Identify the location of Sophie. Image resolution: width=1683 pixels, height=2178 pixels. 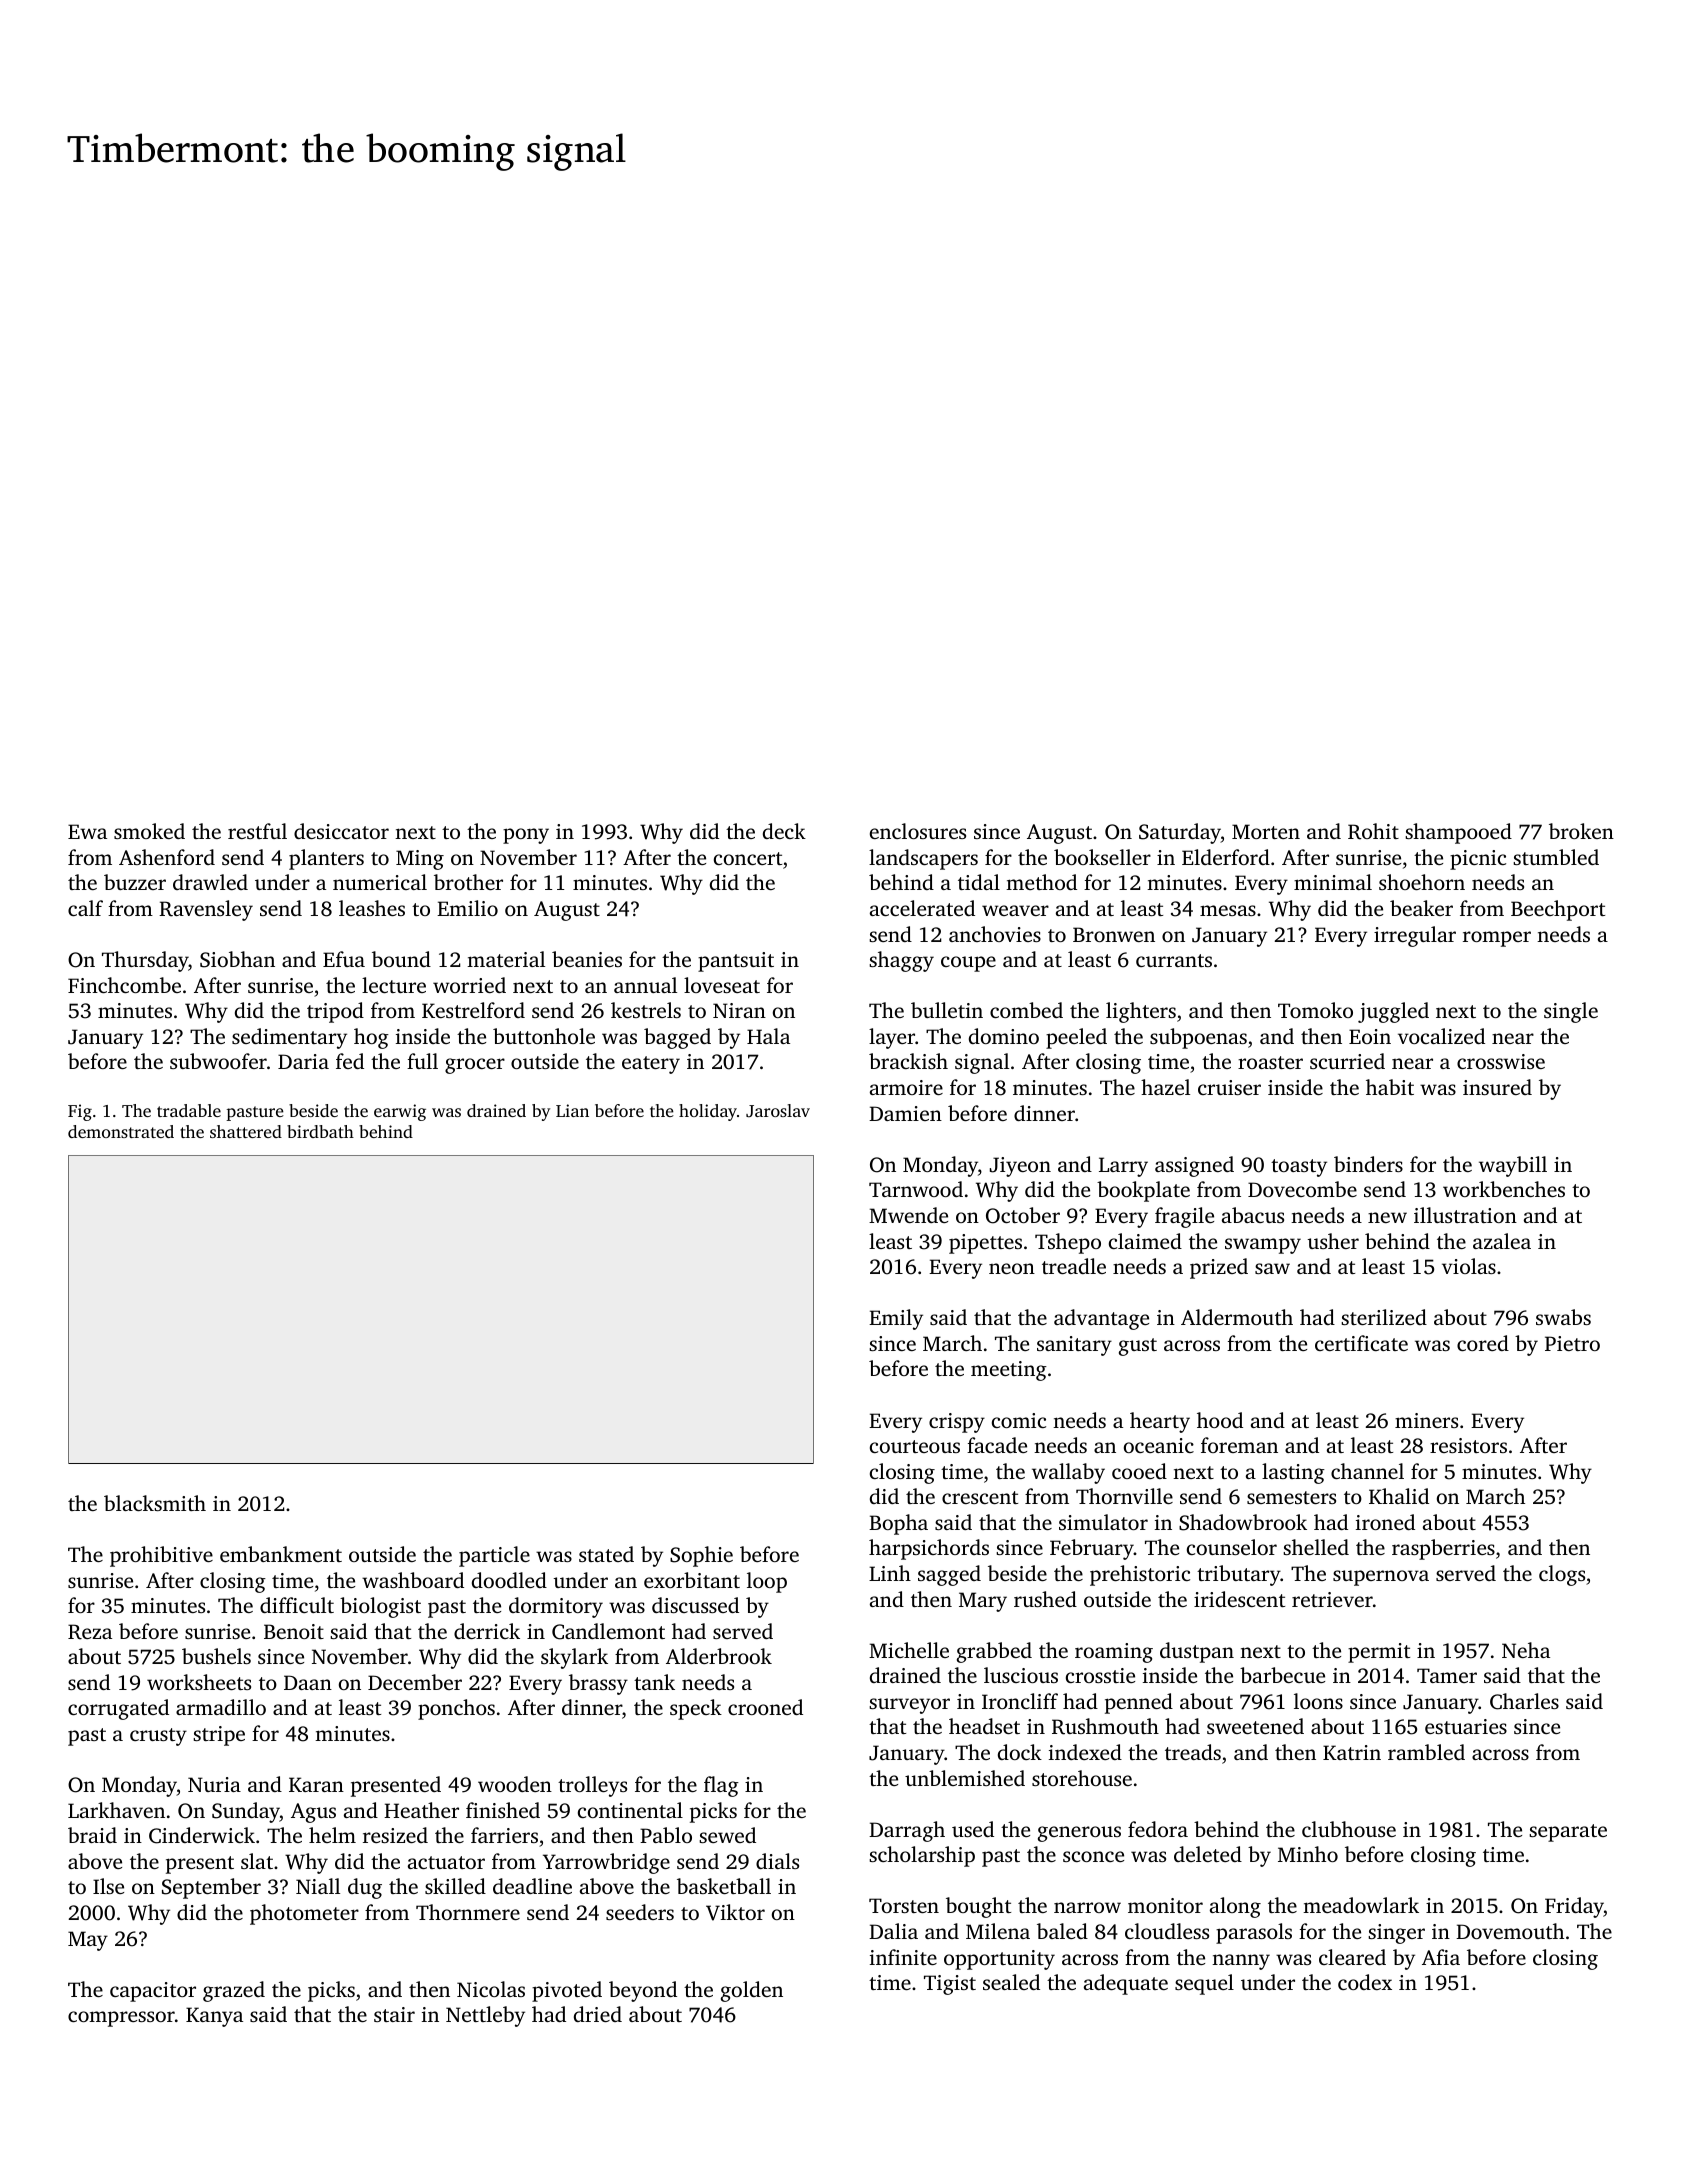
(701, 1556).
